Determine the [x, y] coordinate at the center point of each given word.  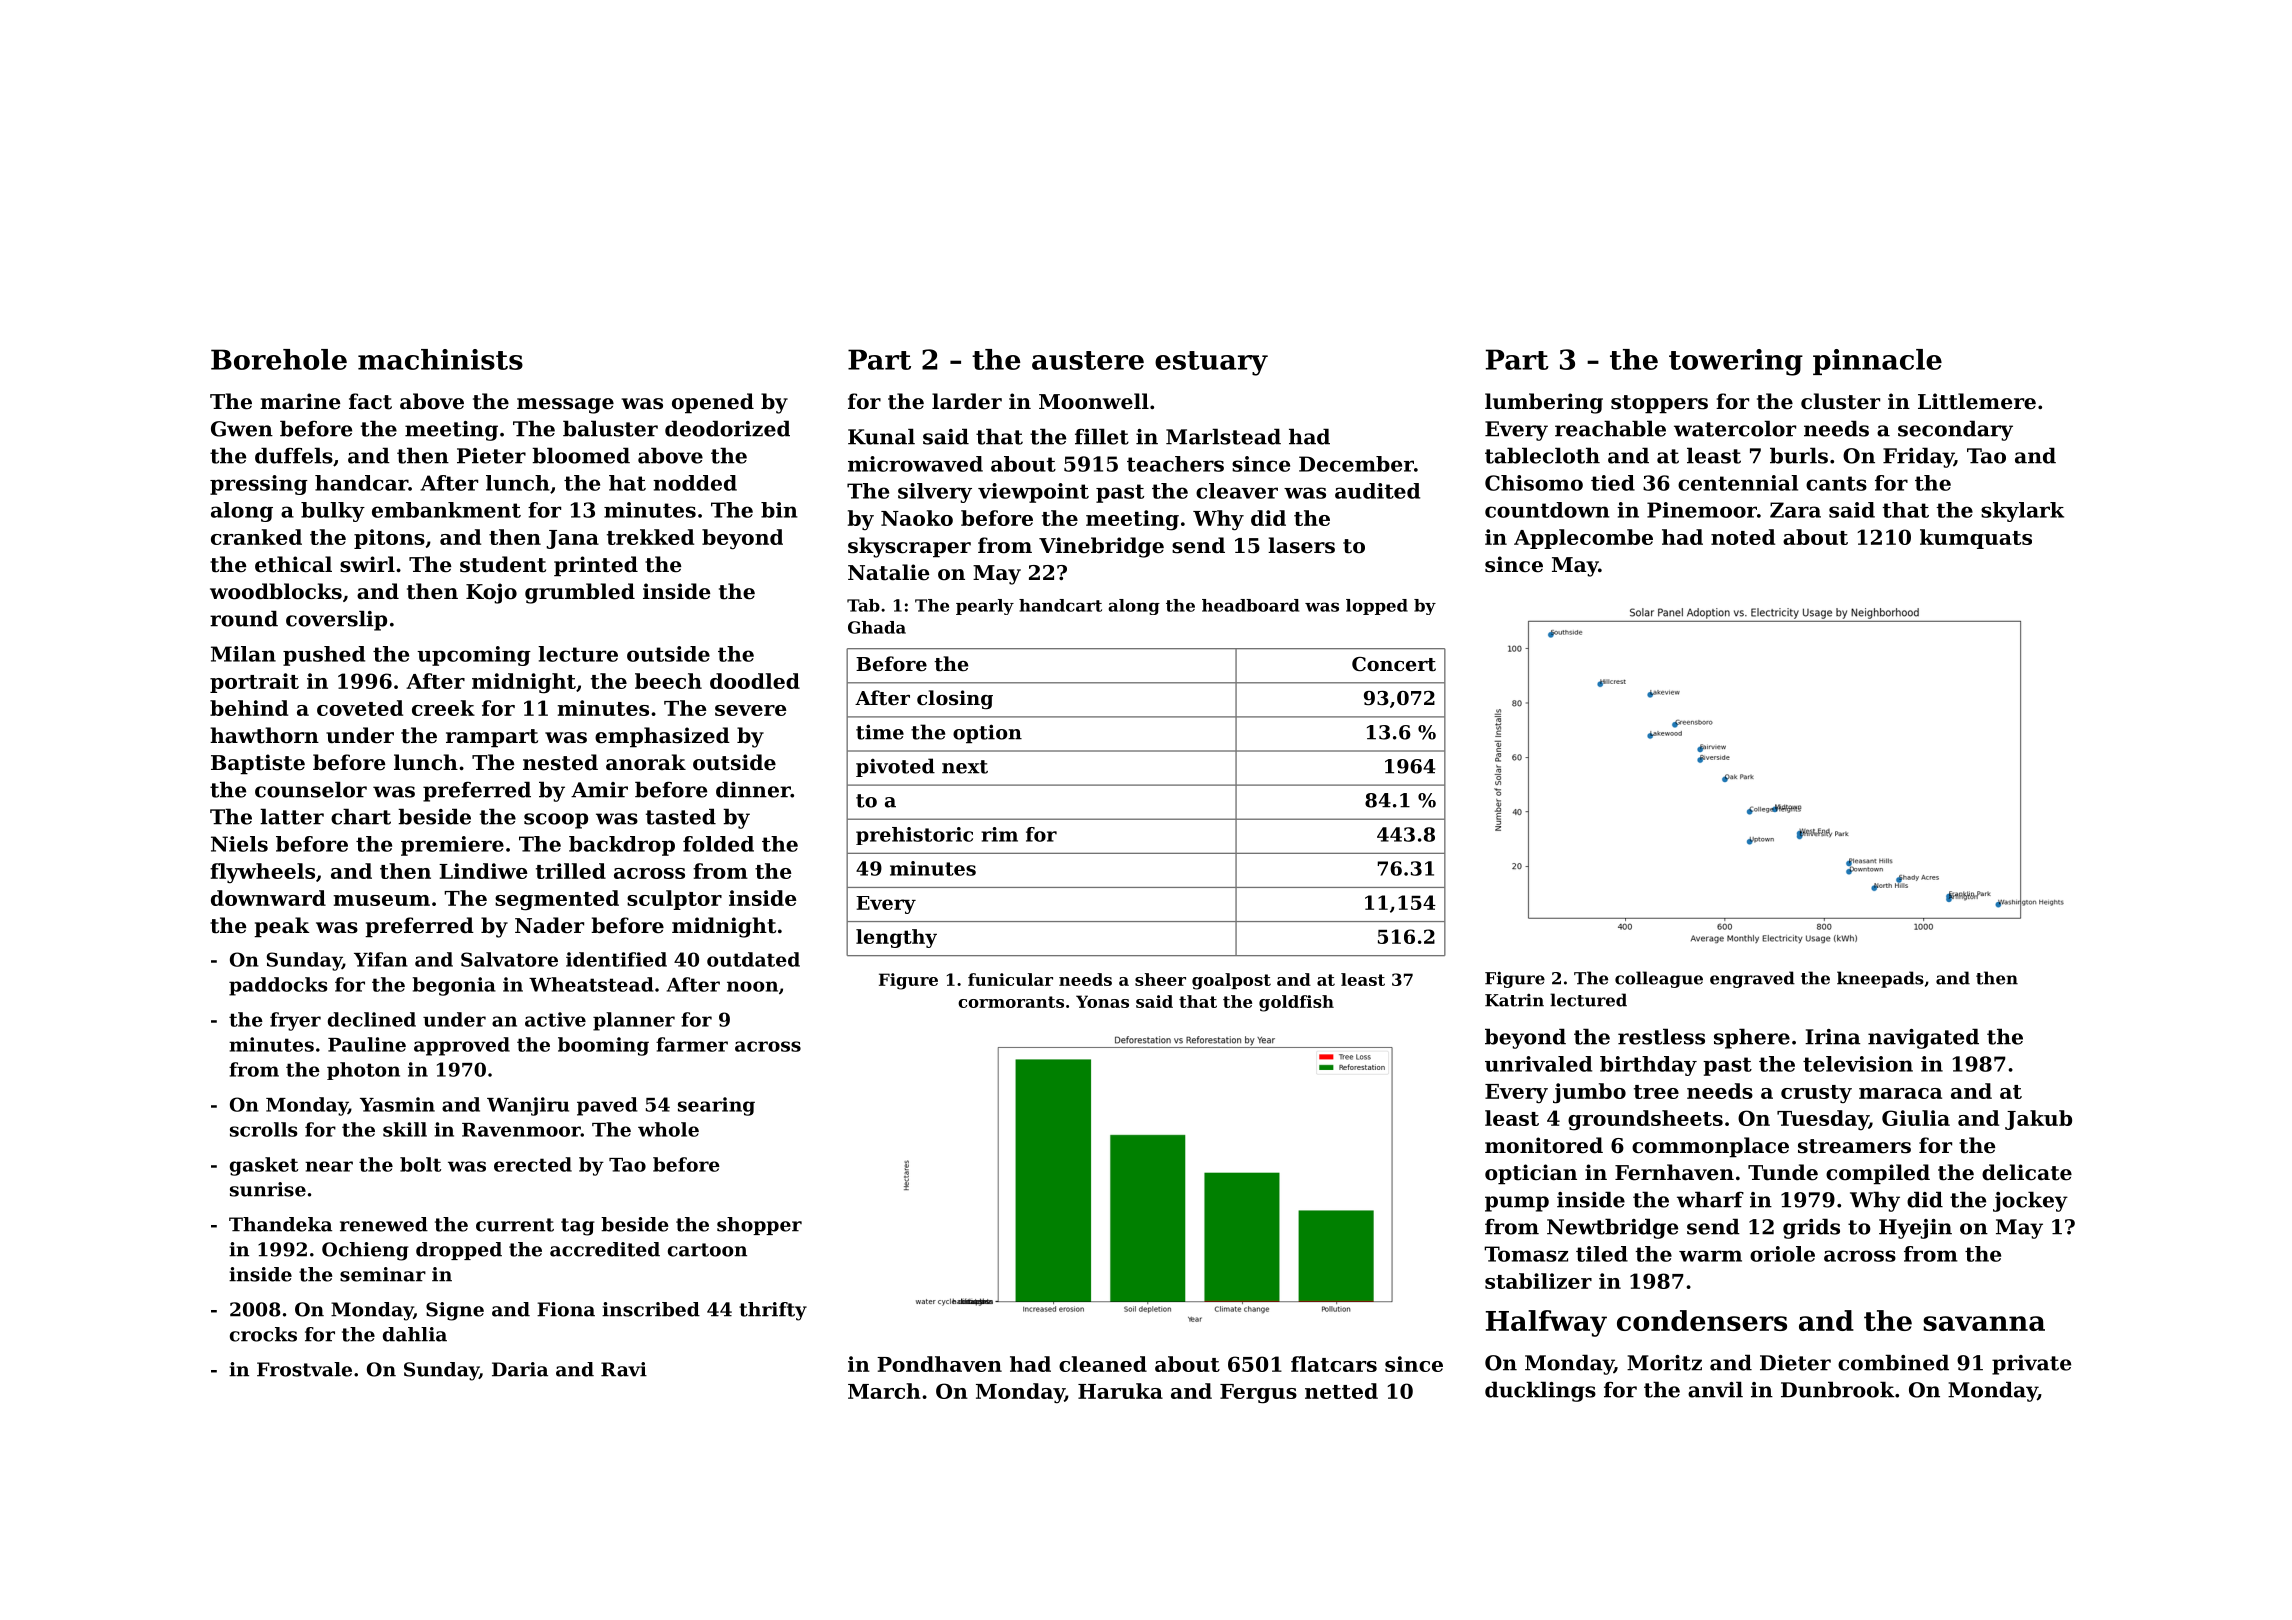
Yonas [1102, 1001]
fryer [295, 1021]
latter [292, 816]
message [565, 406]
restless [1661, 1036]
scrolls [264, 1129]
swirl [367, 564]
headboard [1250, 605]
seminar [383, 1274]
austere [1088, 360]
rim [999, 834]
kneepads [1880, 979]
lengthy [896, 938]
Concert [1394, 664]
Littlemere [1977, 401]
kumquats [1976, 539]
